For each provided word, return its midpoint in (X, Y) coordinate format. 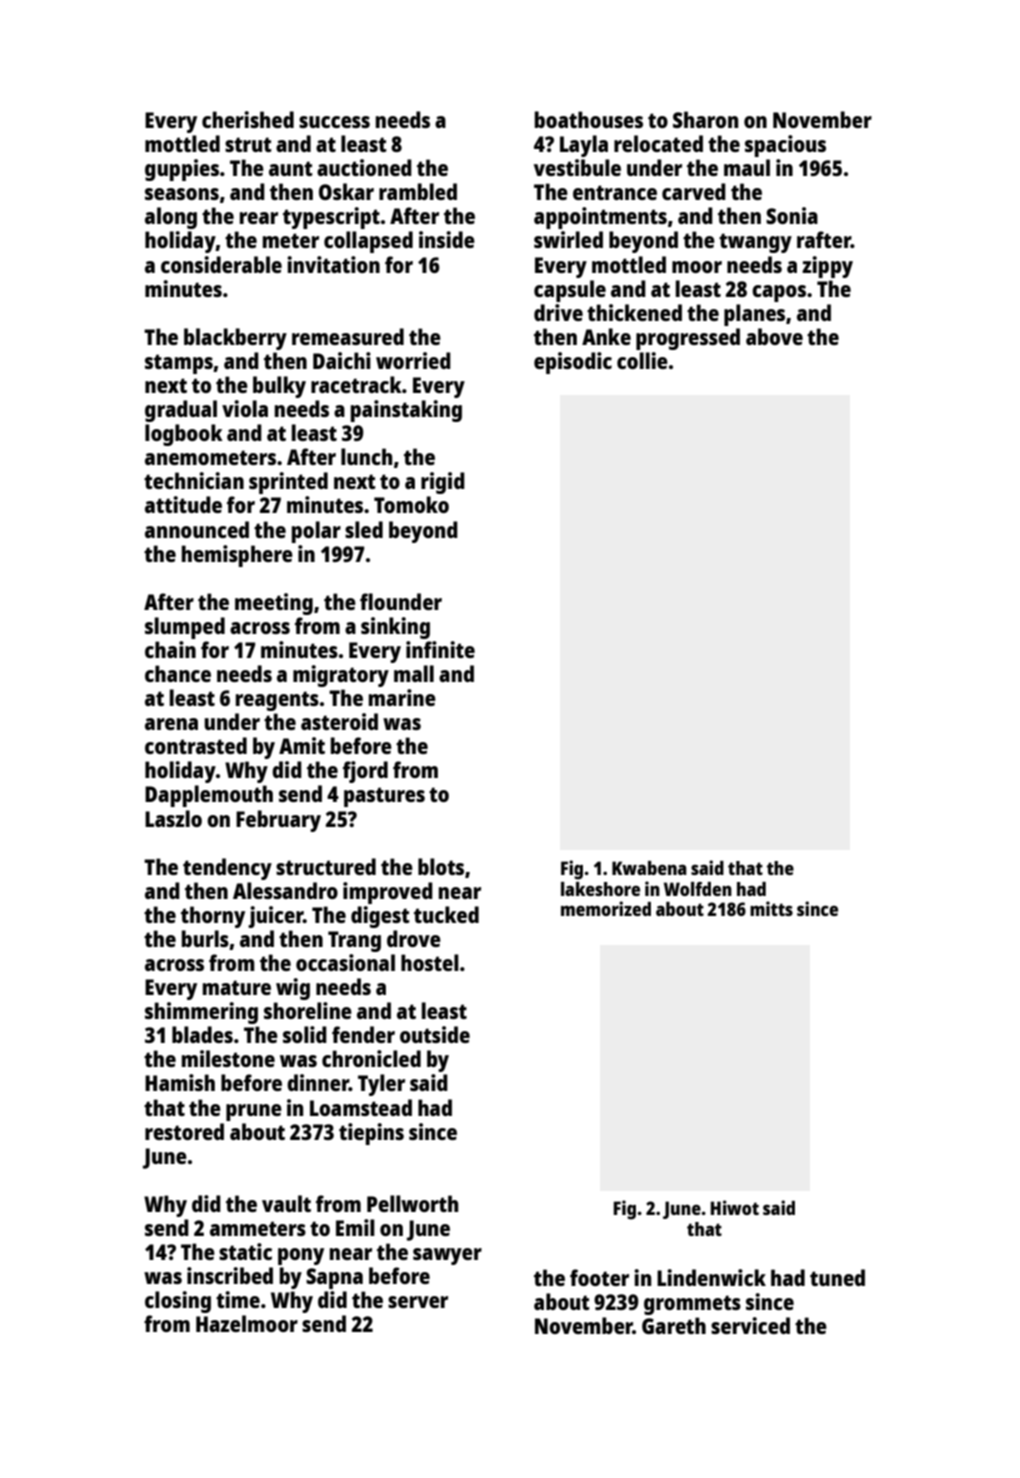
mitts (771, 908)
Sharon (705, 119)
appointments (600, 218)
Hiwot (735, 1207)
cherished (248, 119)
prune (254, 1112)
